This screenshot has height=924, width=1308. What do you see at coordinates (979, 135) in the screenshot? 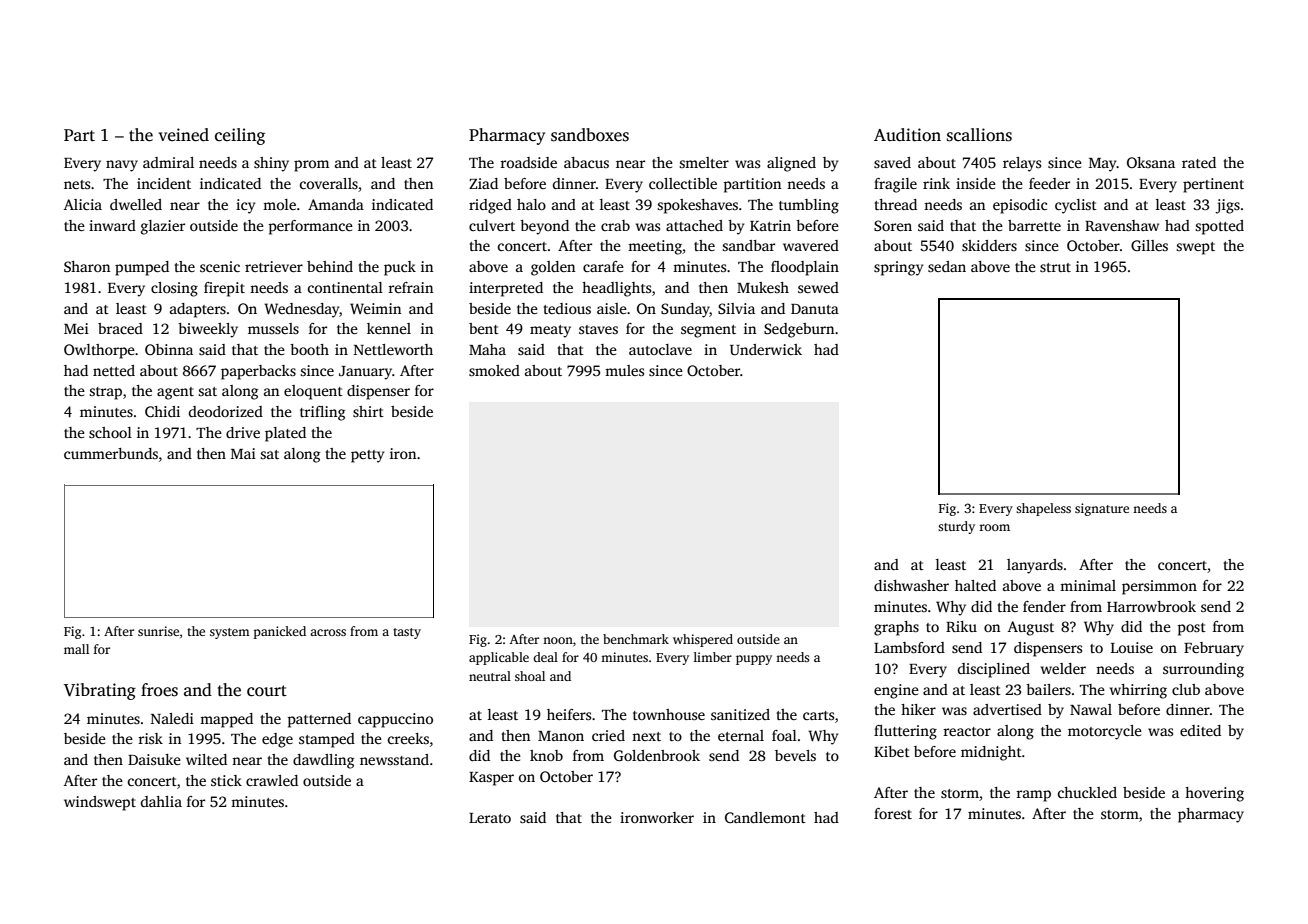
I see `scallions` at bounding box center [979, 135].
